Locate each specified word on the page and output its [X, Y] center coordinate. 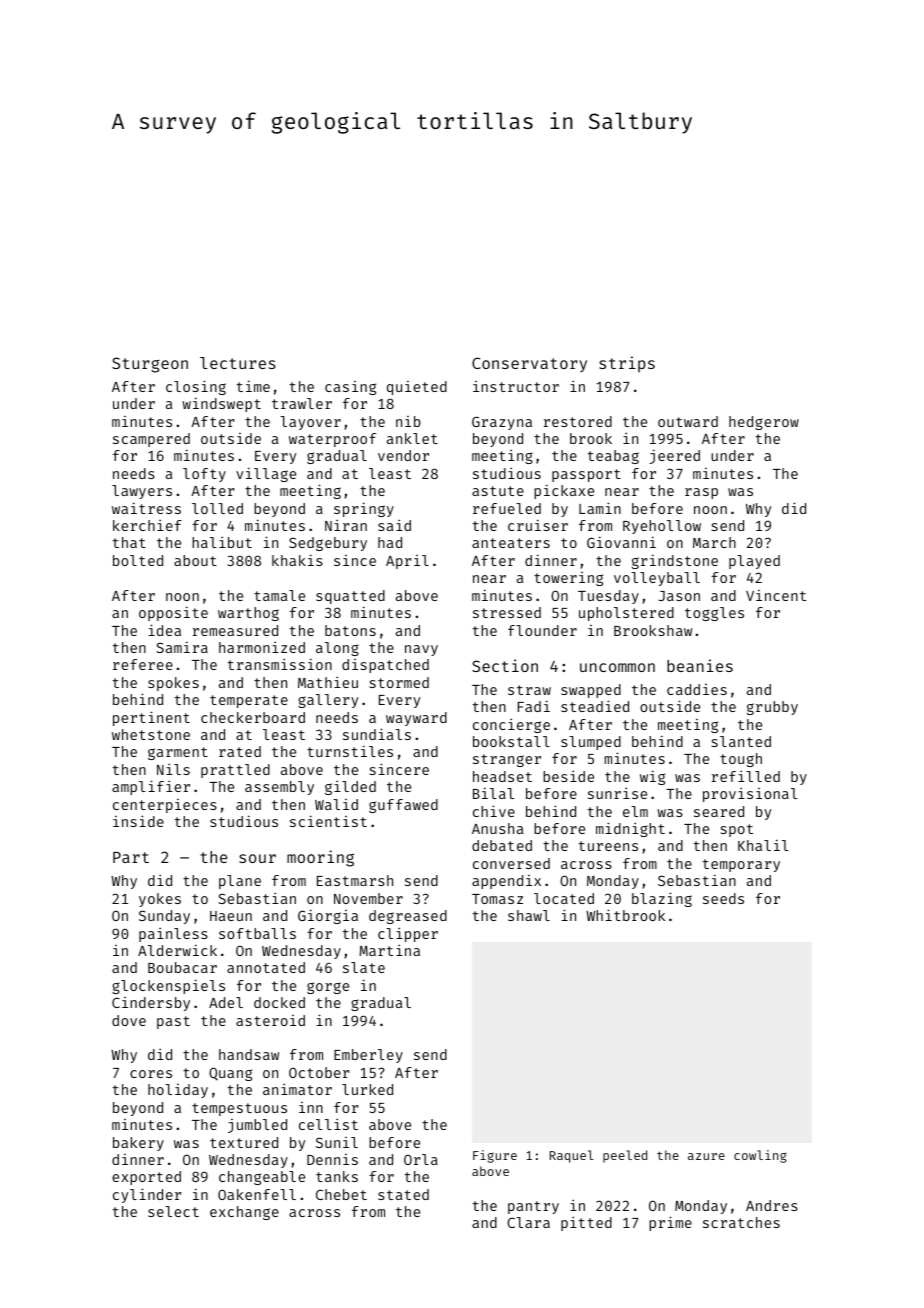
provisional [750, 794]
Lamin [600, 508]
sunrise [617, 793]
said [394, 525]
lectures [238, 363]
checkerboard [253, 717]
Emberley [368, 1056]
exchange [244, 1213]
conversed [511, 863]
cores [151, 1074]
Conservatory [529, 364]
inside [138, 821]
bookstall [511, 741]
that [129, 542]
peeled [625, 1156]
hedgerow [764, 423]
